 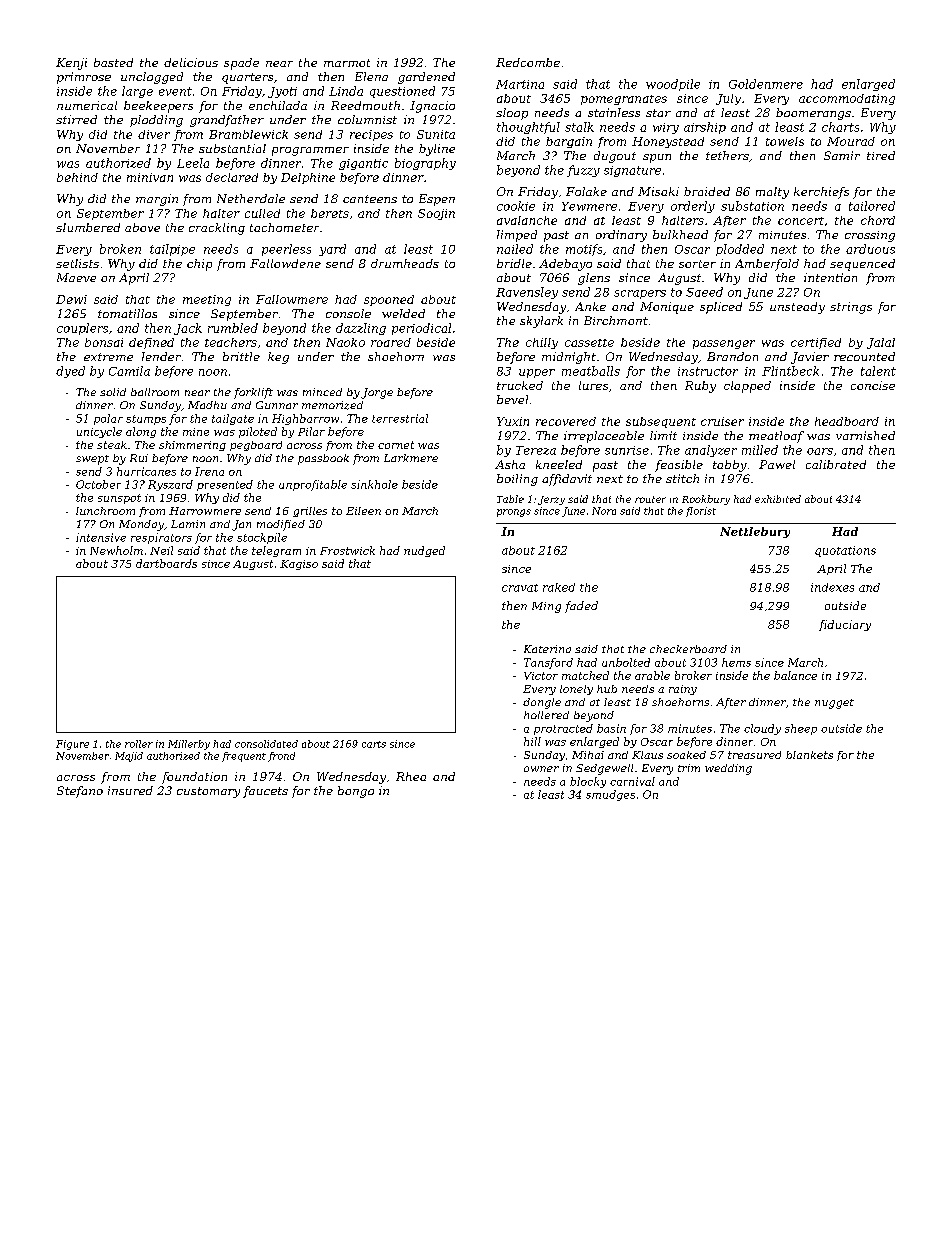 What do you see at coordinates (299, 565) in the screenshot?
I see `Kagiso` at bounding box center [299, 565].
